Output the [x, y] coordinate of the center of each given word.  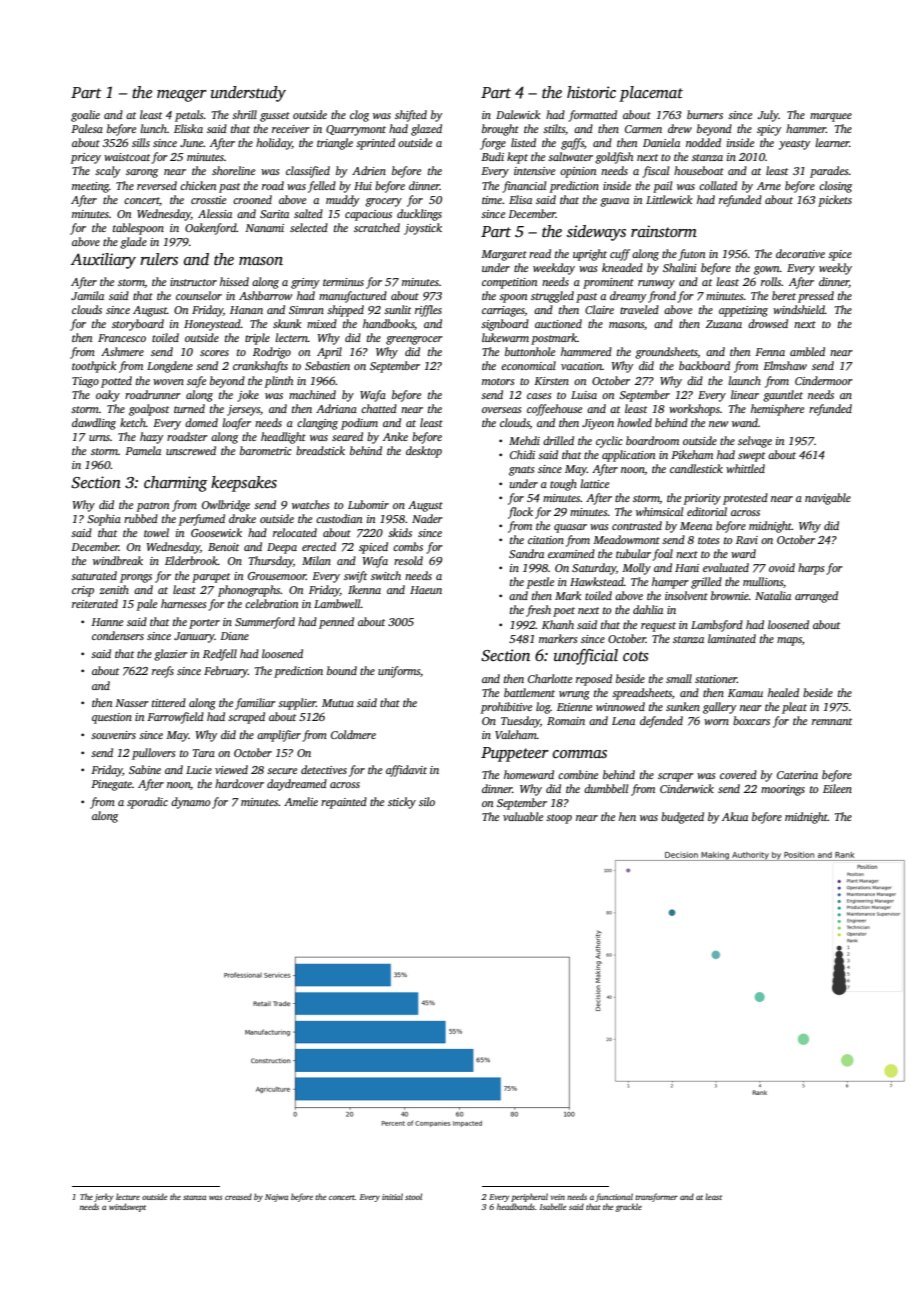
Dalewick [518, 114]
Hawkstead [597, 581]
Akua [735, 816]
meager [182, 96]
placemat [651, 94]
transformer [656, 1197]
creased [238, 1196]
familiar [255, 704]
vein [558, 1197]
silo [427, 801]
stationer [716, 679]
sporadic [147, 803]
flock [520, 513]
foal [662, 555]
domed [201, 422]
